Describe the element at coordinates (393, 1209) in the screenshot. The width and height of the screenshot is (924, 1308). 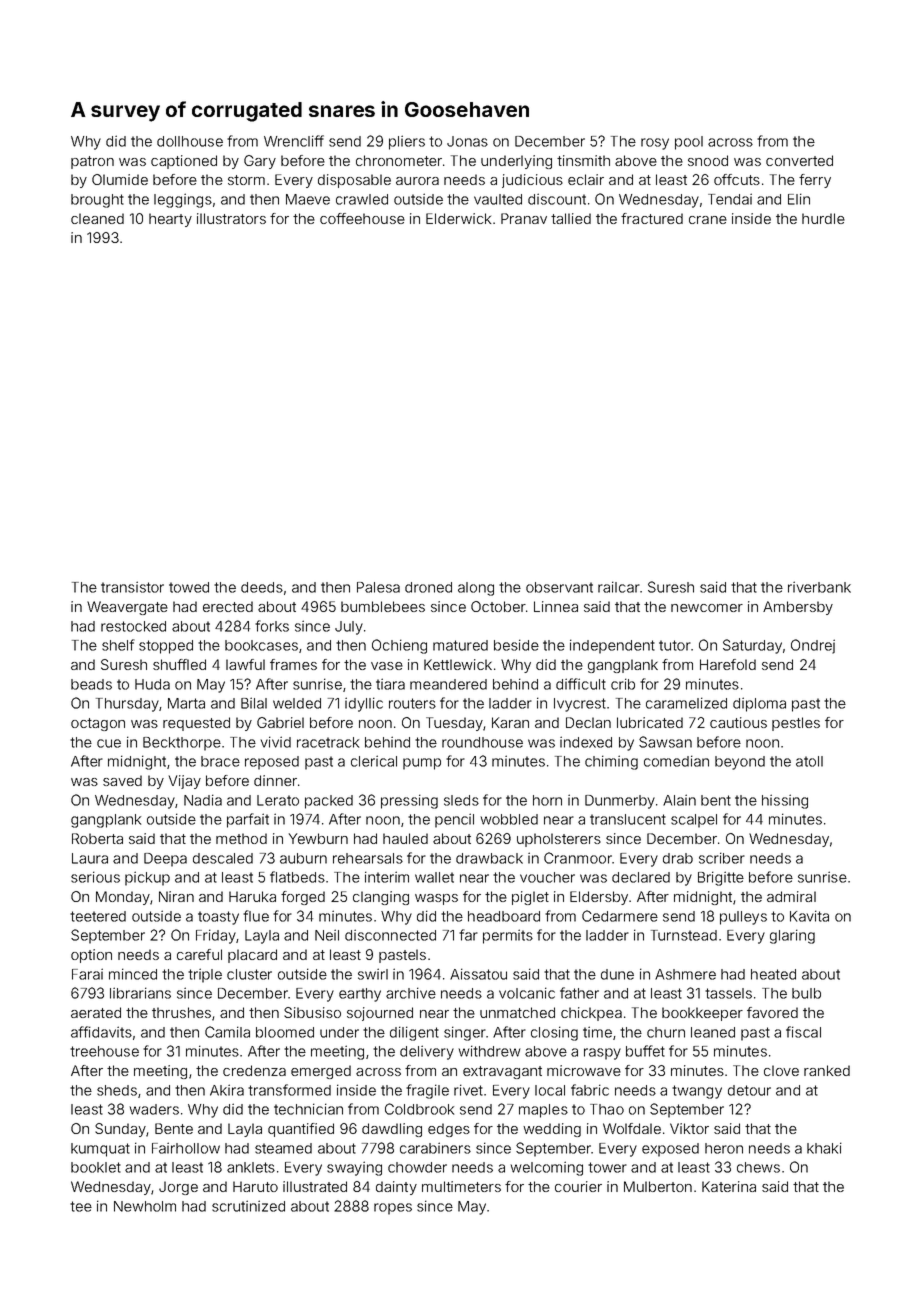
I see `ropes` at that location.
